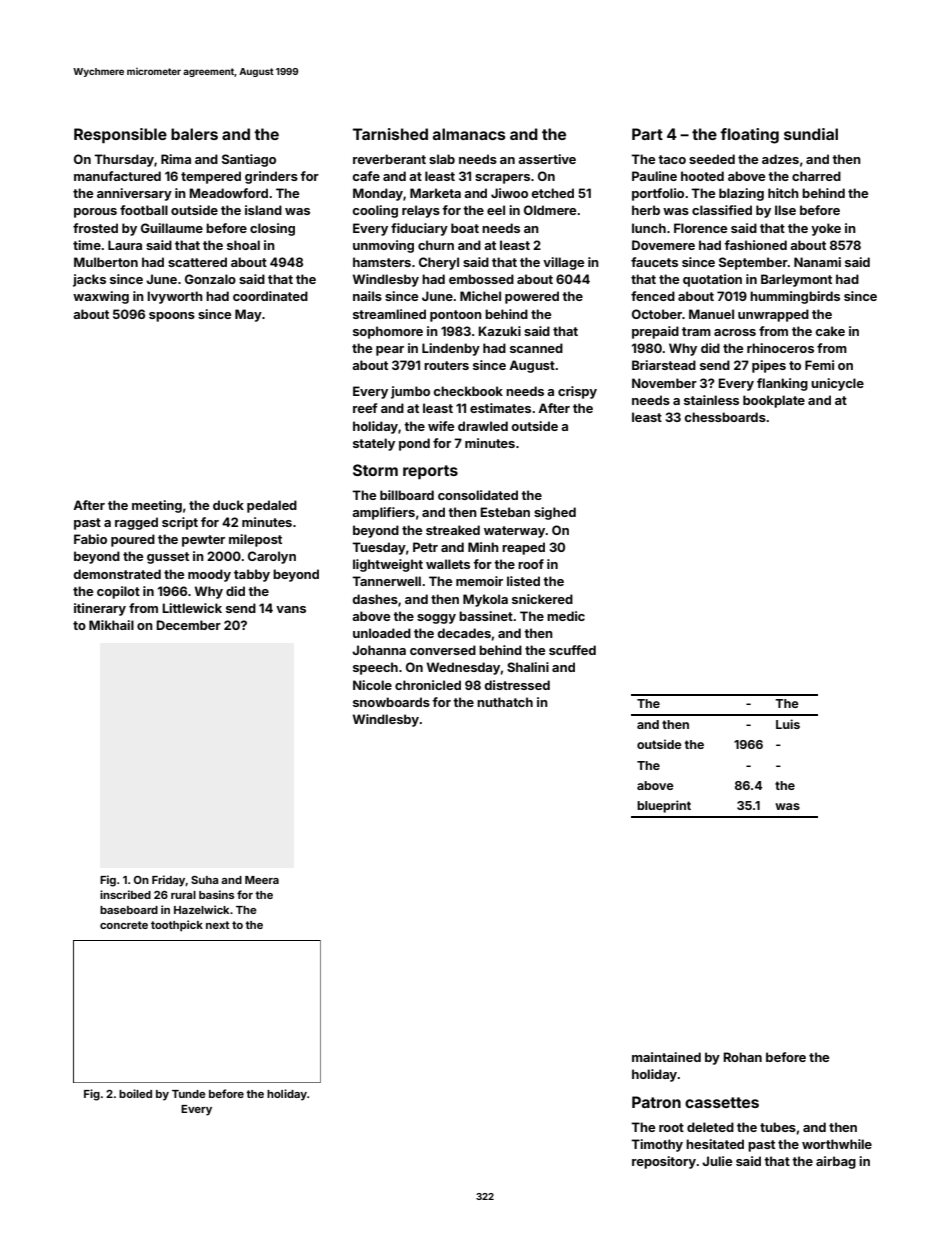 This screenshot has width=952, height=1233. What do you see at coordinates (572, 650) in the screenshot?
I see `scuffed` at bounding box center [572, 650].
